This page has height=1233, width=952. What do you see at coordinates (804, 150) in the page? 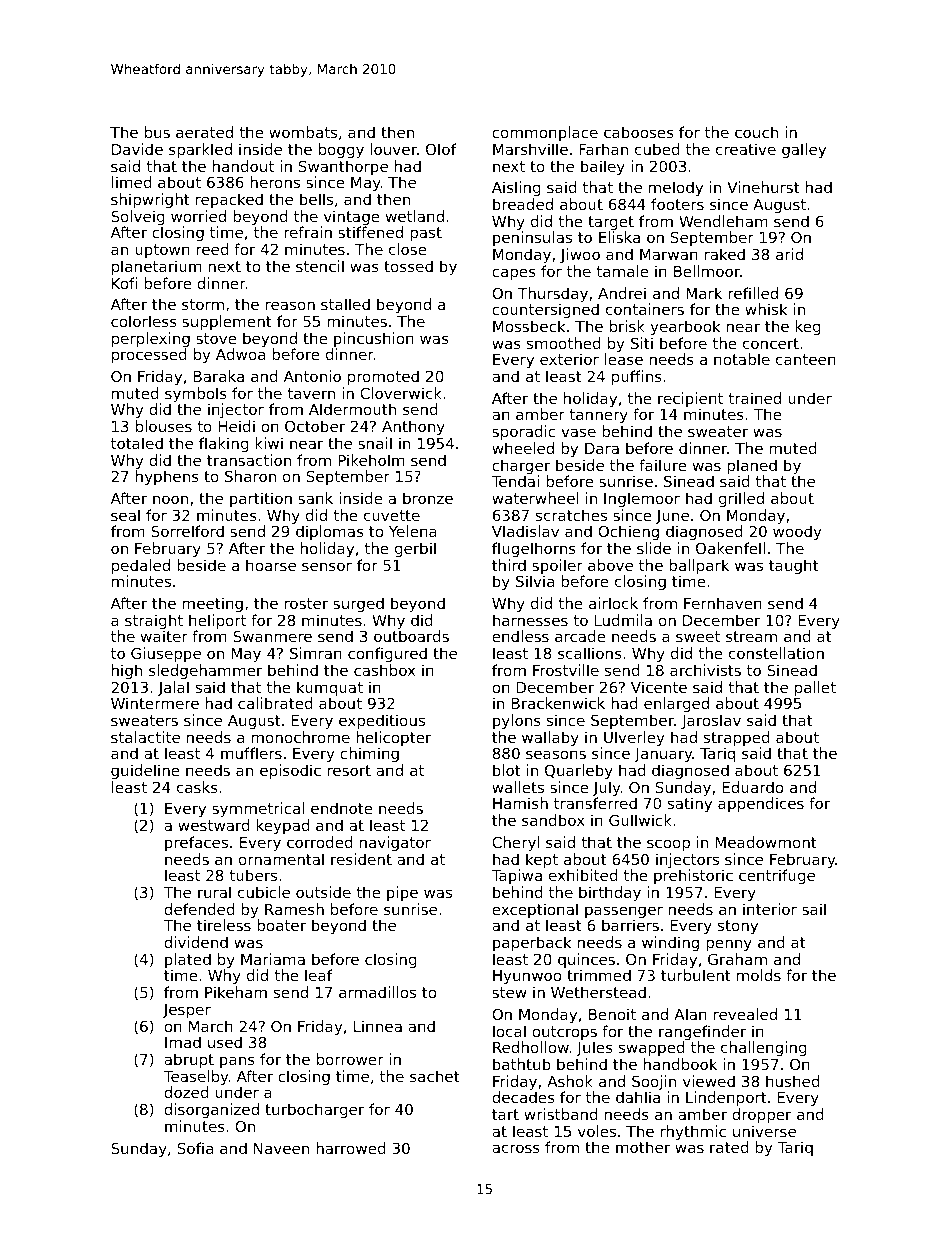
I see `galley` at bounding box center [804, 150].
